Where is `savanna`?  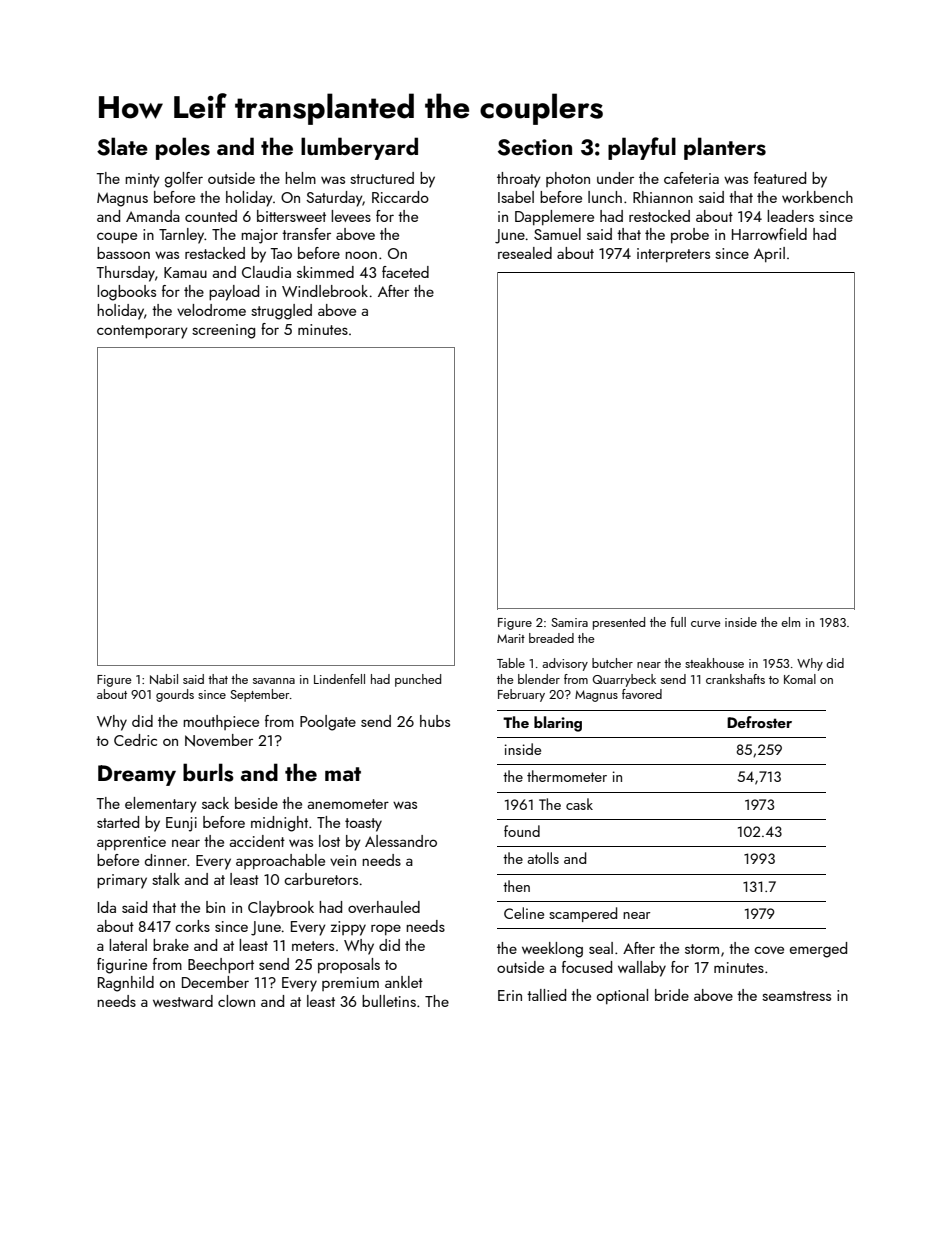
savanna is located at coordinates (274, 681).
